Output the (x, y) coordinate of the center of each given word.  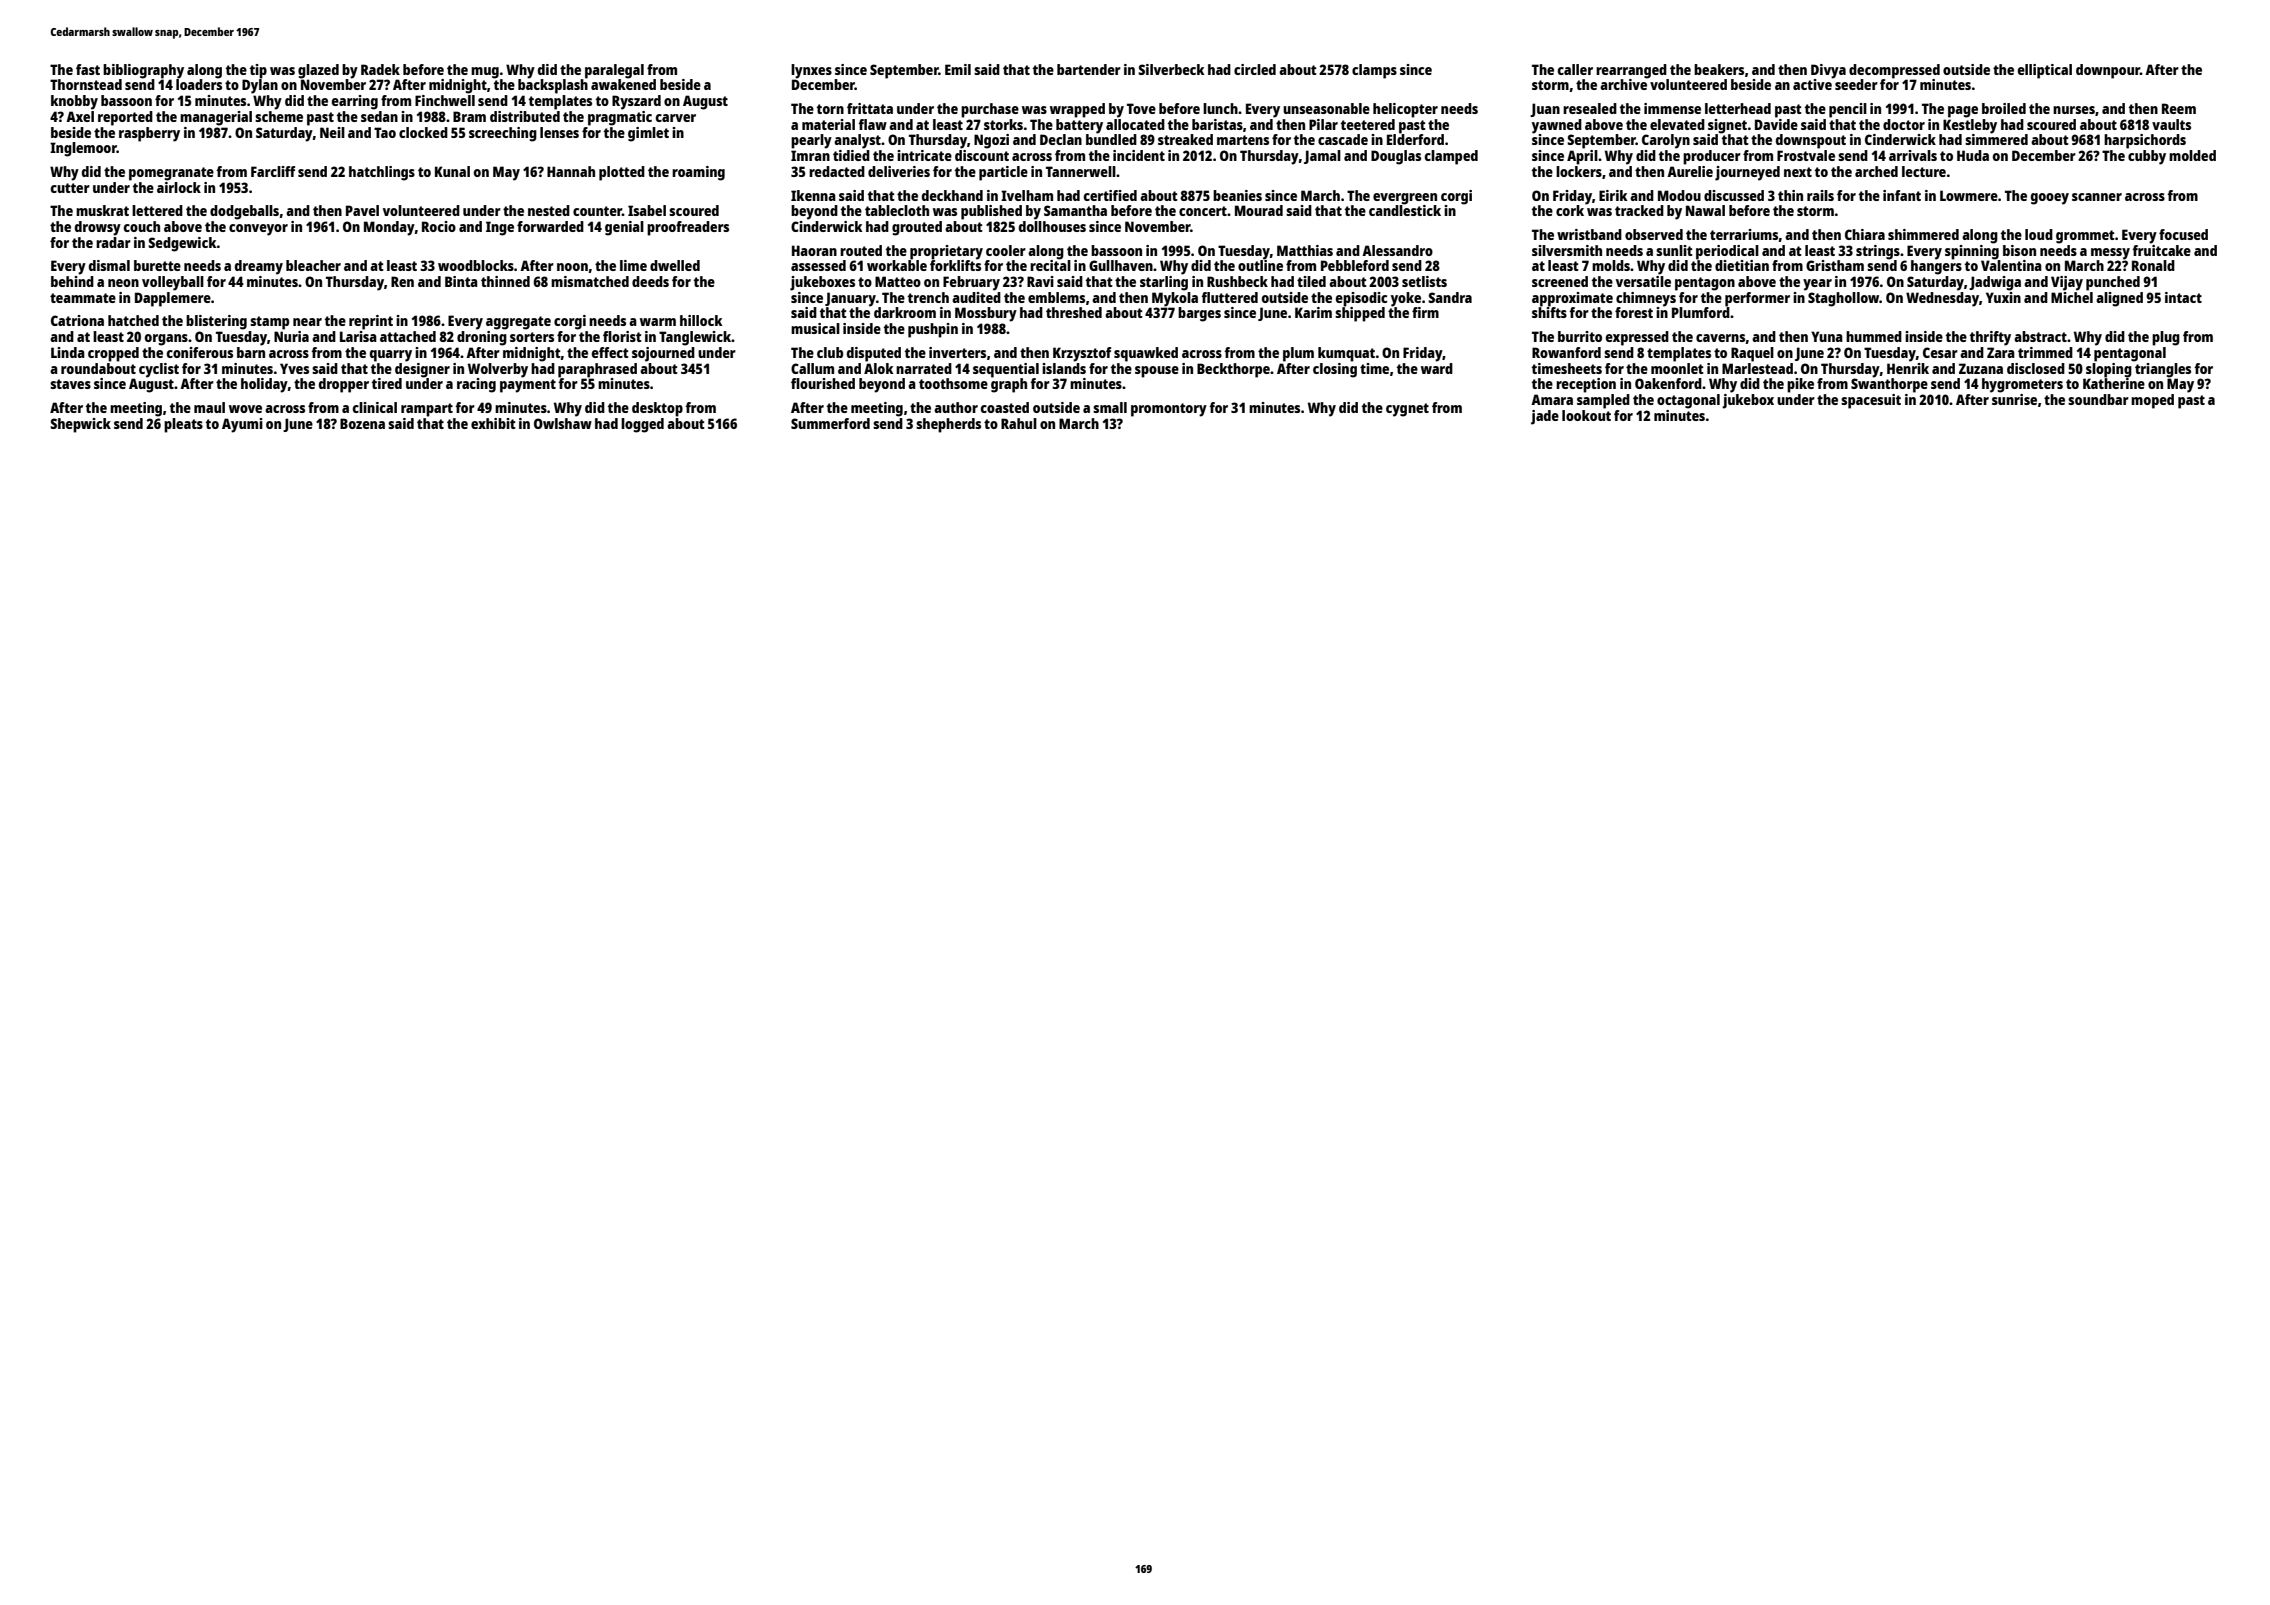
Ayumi (242, 425)
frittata (870, 108)
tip (258, 71)
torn (830, 109)
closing (1335, 370)
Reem (2179, 108)
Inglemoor (83, 149)
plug (2166, 338)
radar (113, 242)
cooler (1006, 250)
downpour (2108, 71)
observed (1654, 234)
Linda (68, 352)
